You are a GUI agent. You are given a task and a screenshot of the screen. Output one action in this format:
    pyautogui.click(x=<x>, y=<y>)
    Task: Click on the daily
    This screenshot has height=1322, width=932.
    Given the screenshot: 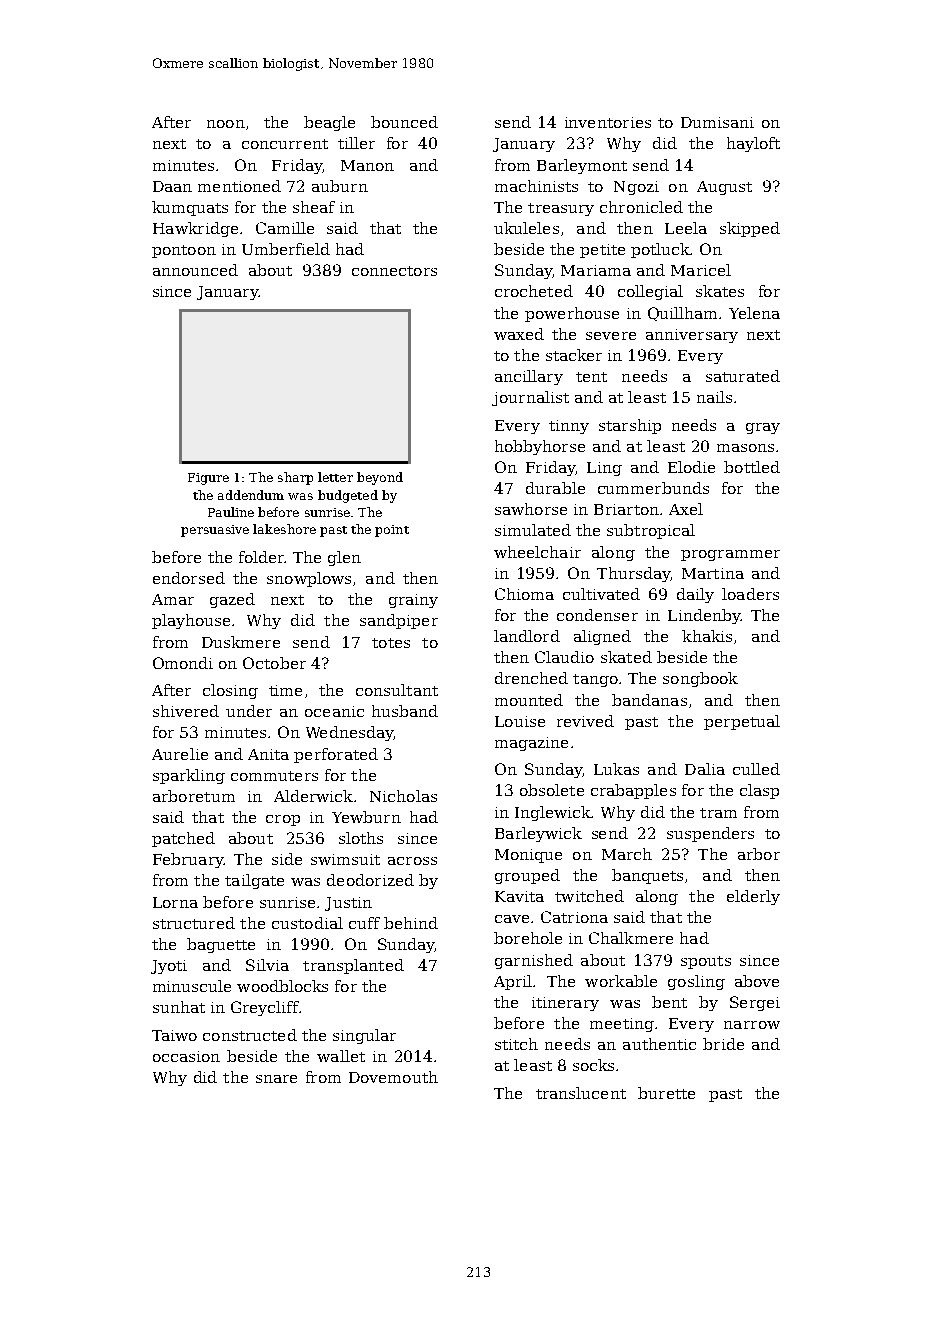 What is the action you would take?
    pyautogui.click(x=695, y=595)
